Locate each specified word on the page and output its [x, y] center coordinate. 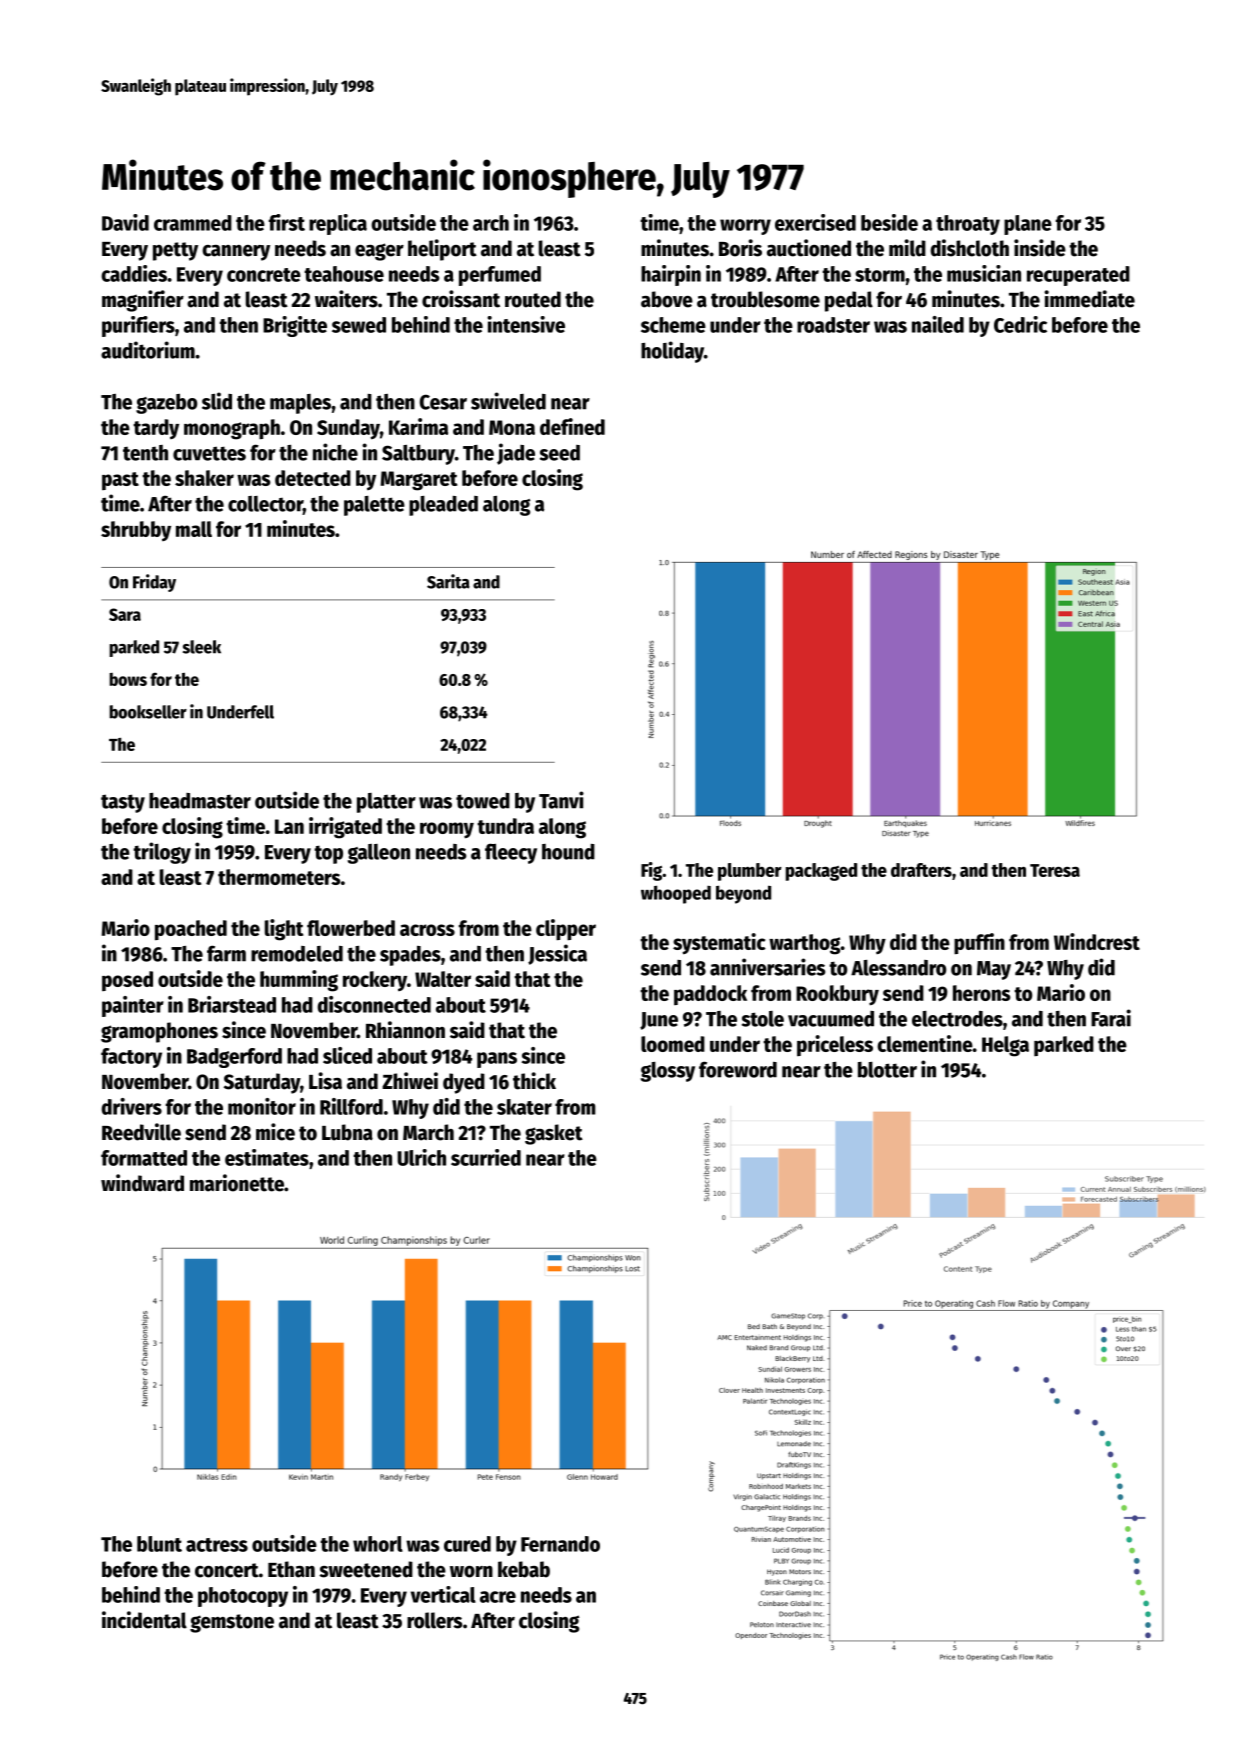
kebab [524, 1569]
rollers [435, 1620]
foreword [738, 1069]
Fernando [560, 1544]
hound [568, 852]
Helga [1005, 1046]
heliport [442, 250]
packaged [821, 872]
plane [1028, 225]
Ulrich [421, 1157]
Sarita [448, 581]
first [287, 222]
